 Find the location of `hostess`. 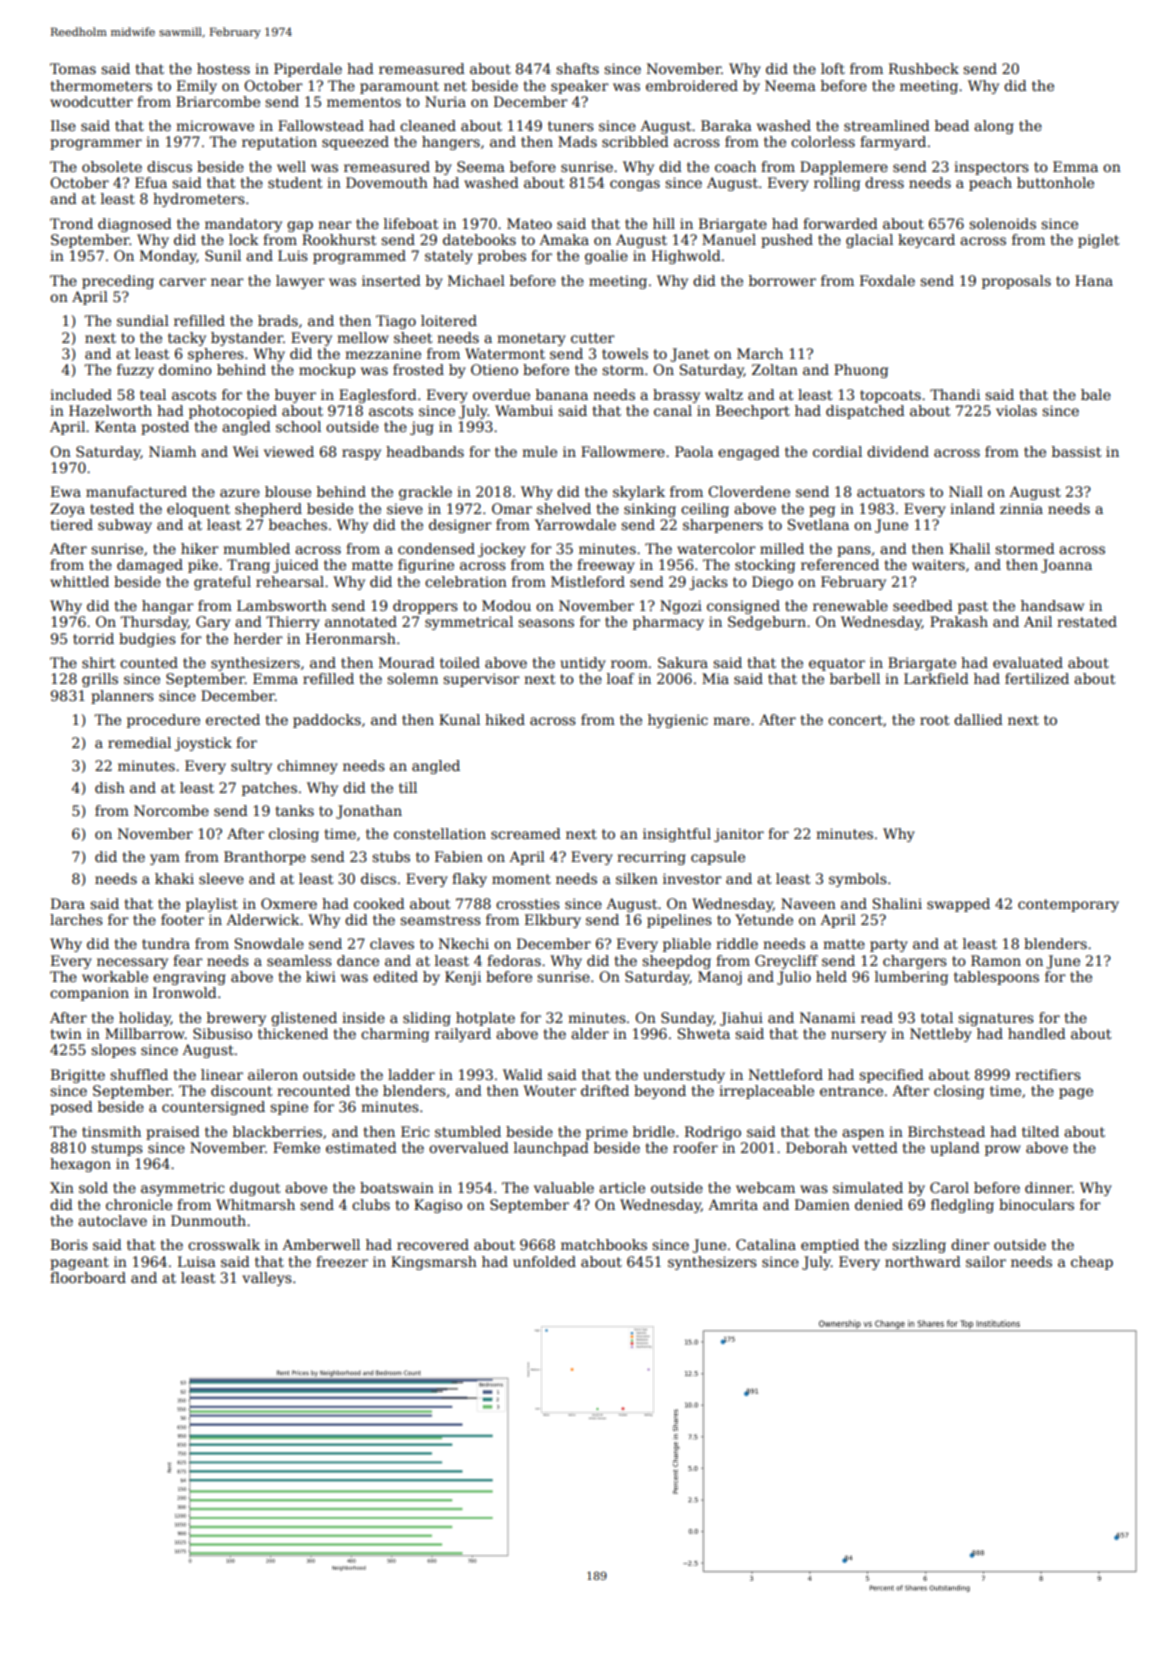

hostess is located at coordinates (223, 68).
